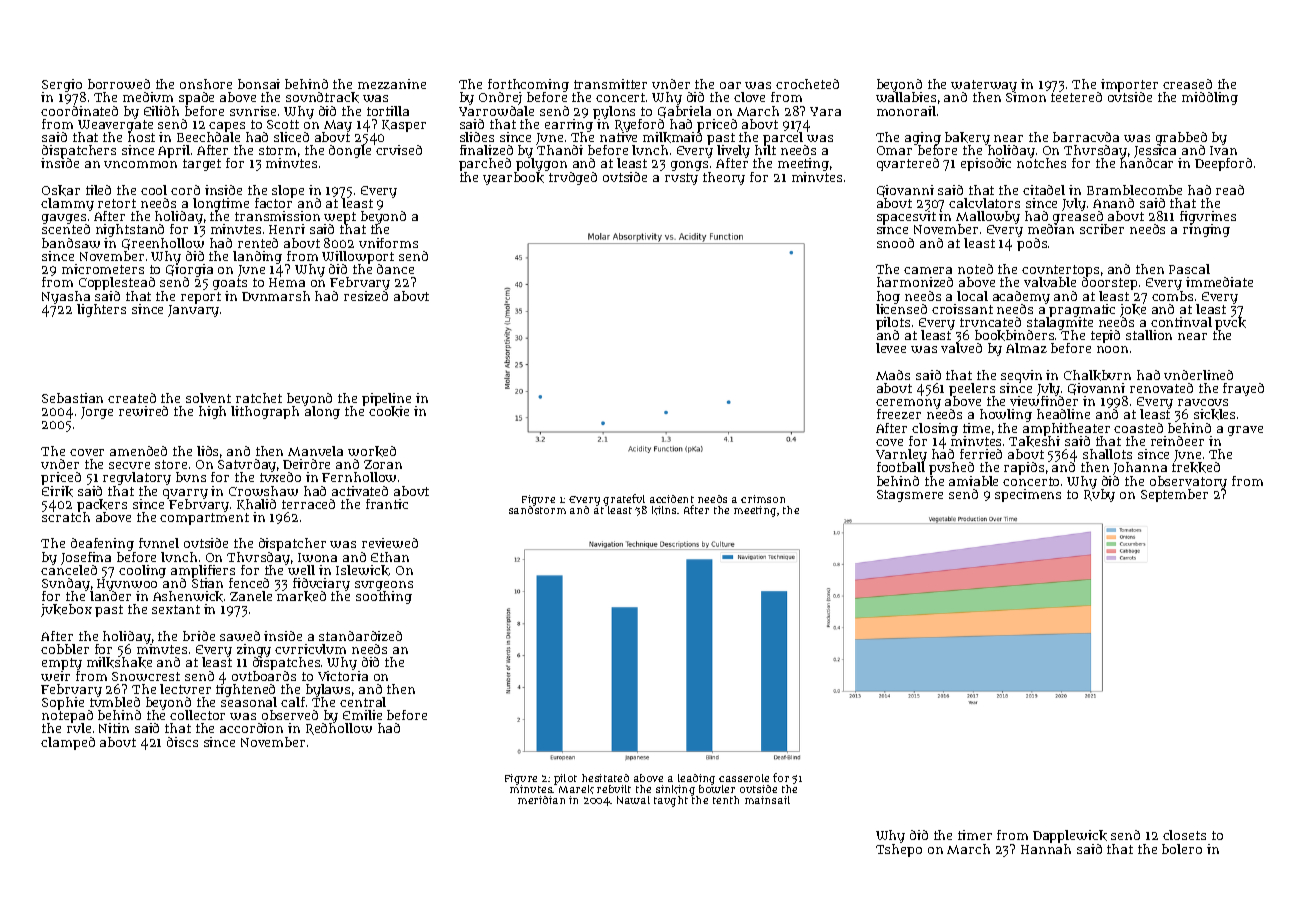  What do you see at coordinates (744, 778) in the page?
I see `casserole` at bounding box center [744, 778].
